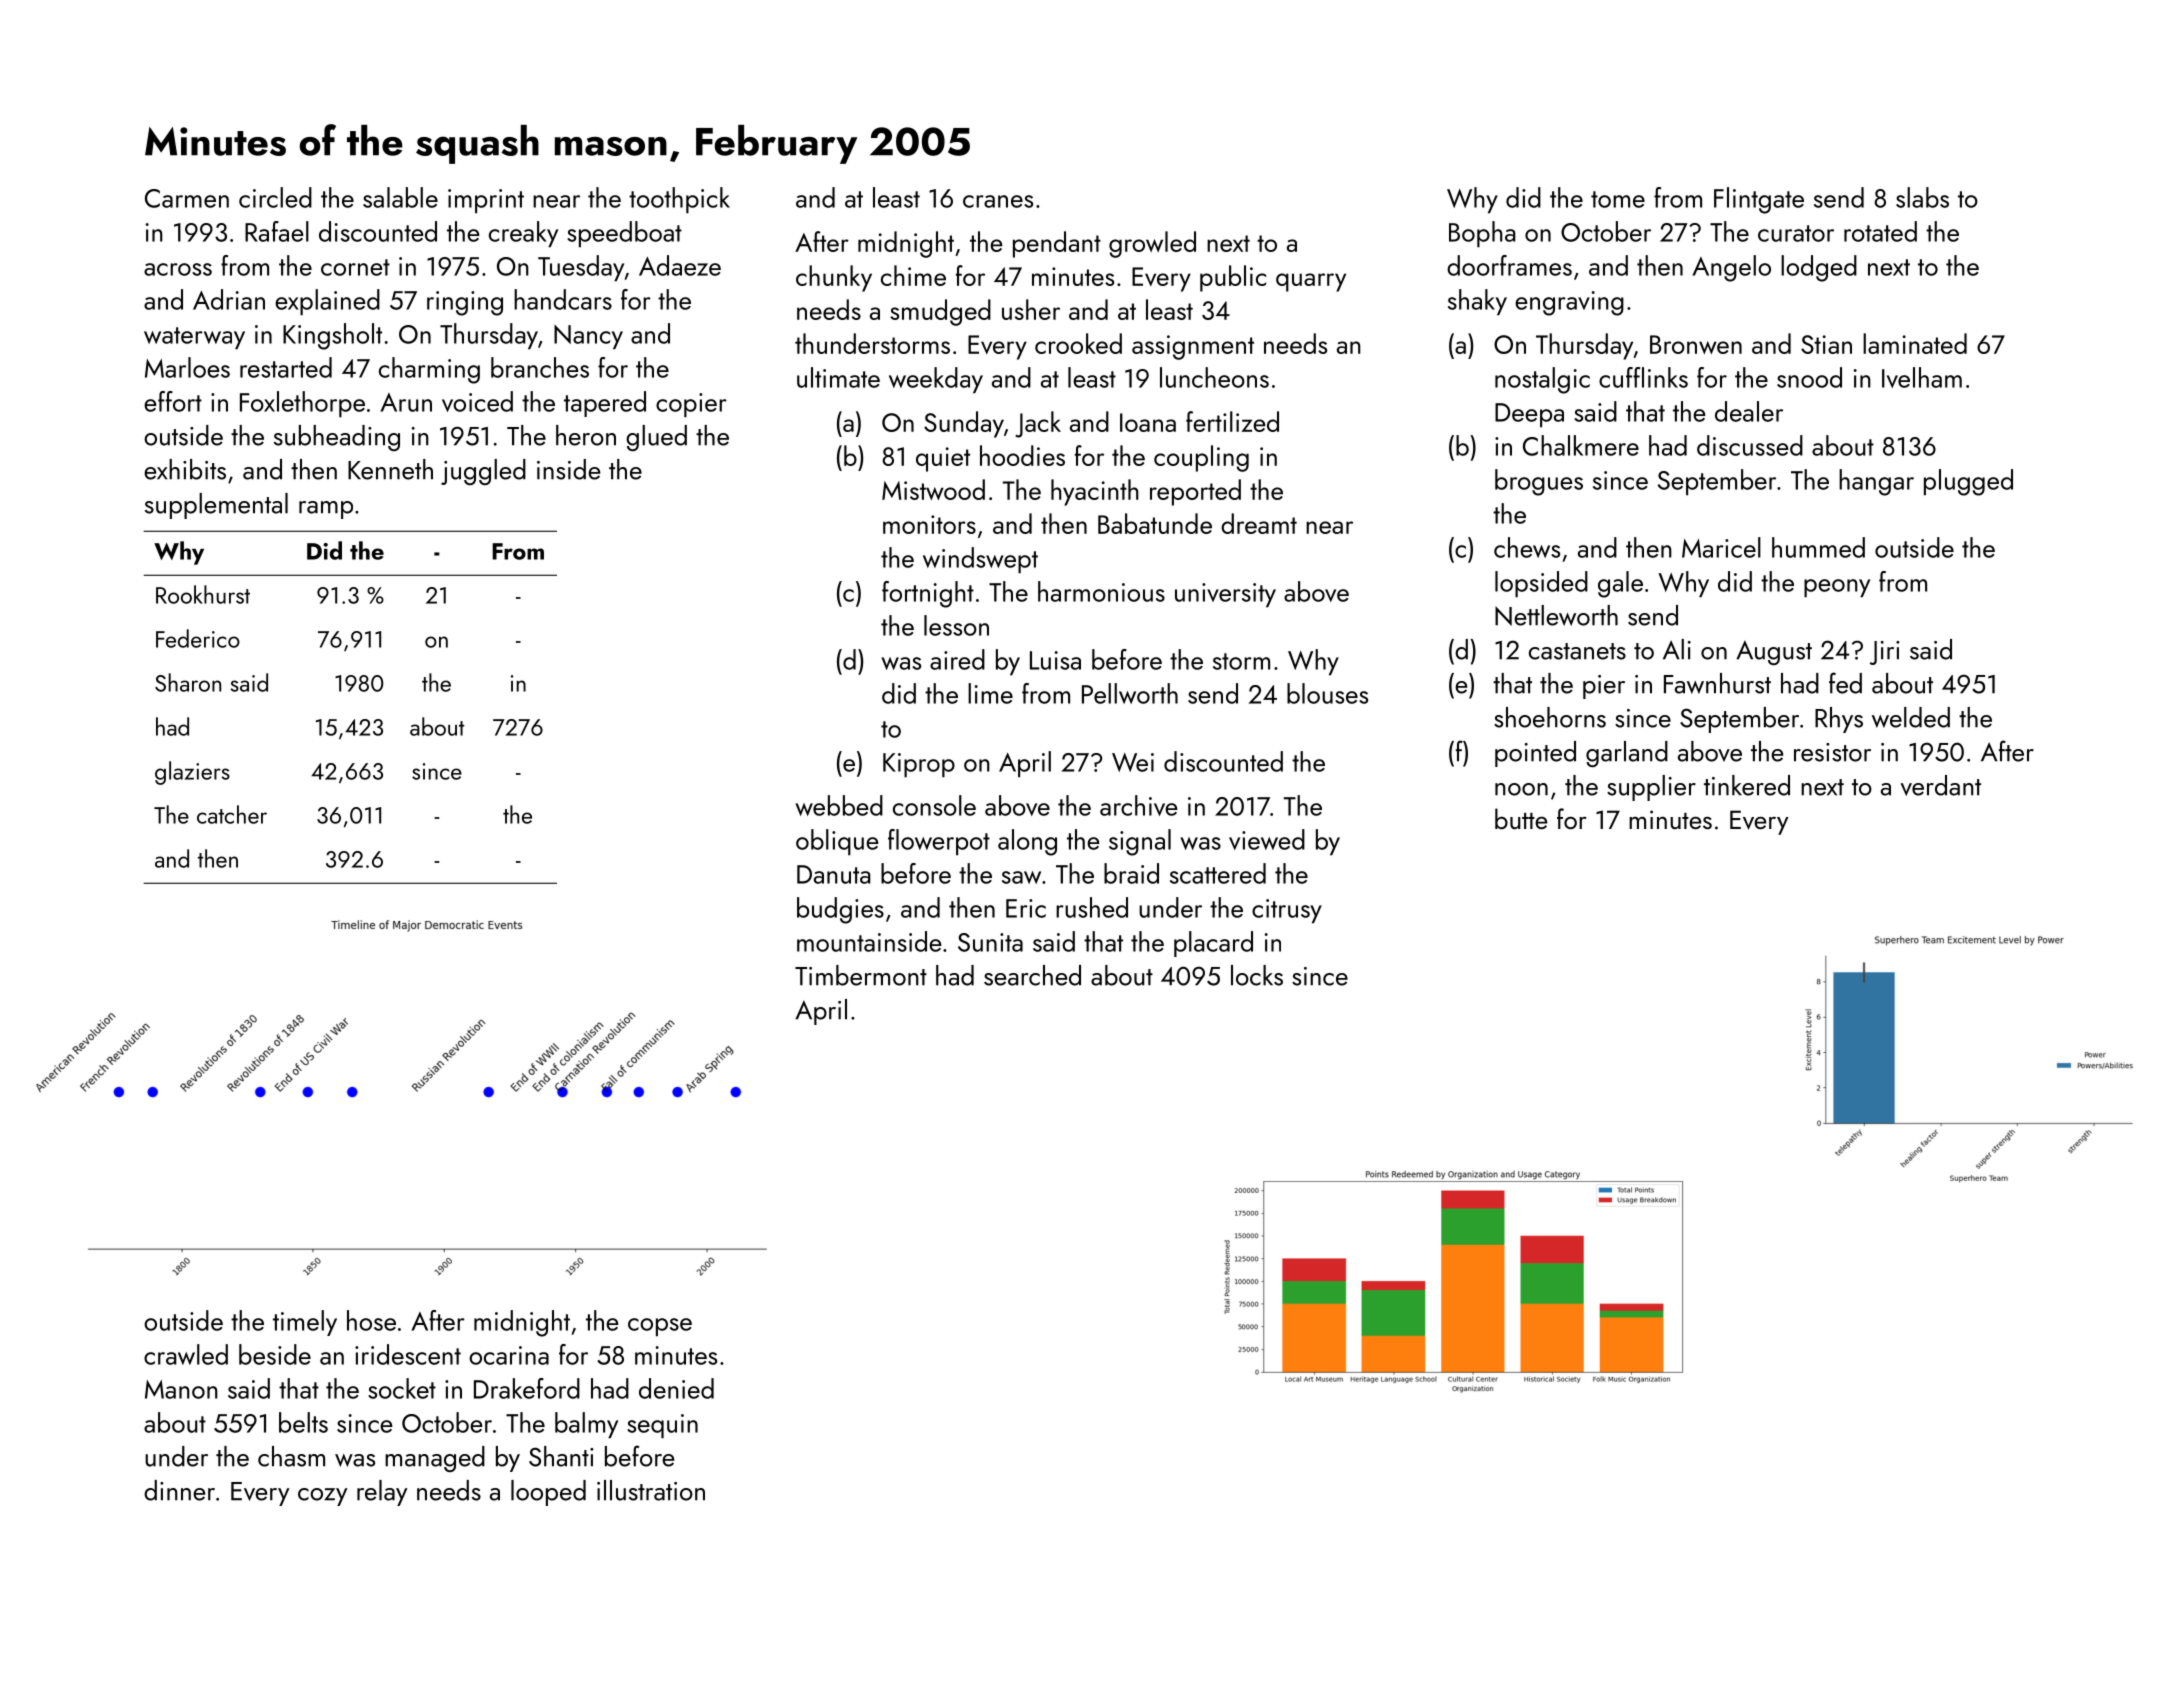 The width and height of the image is (2178, 1683). I want to click on copse, so click(660, 1327).
